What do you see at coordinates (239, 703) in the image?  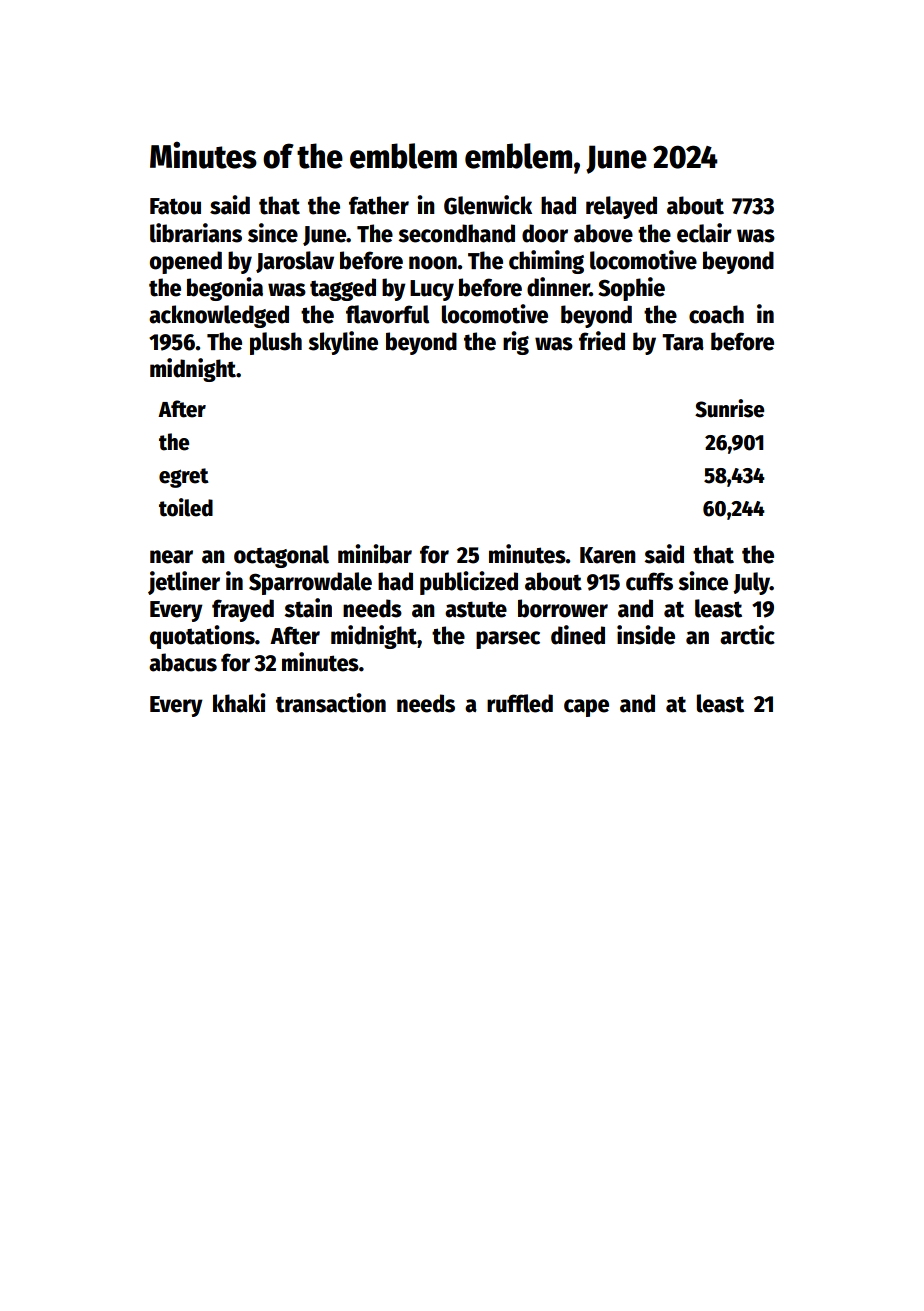 I see `khaki` at bounding box center [239, 703].
